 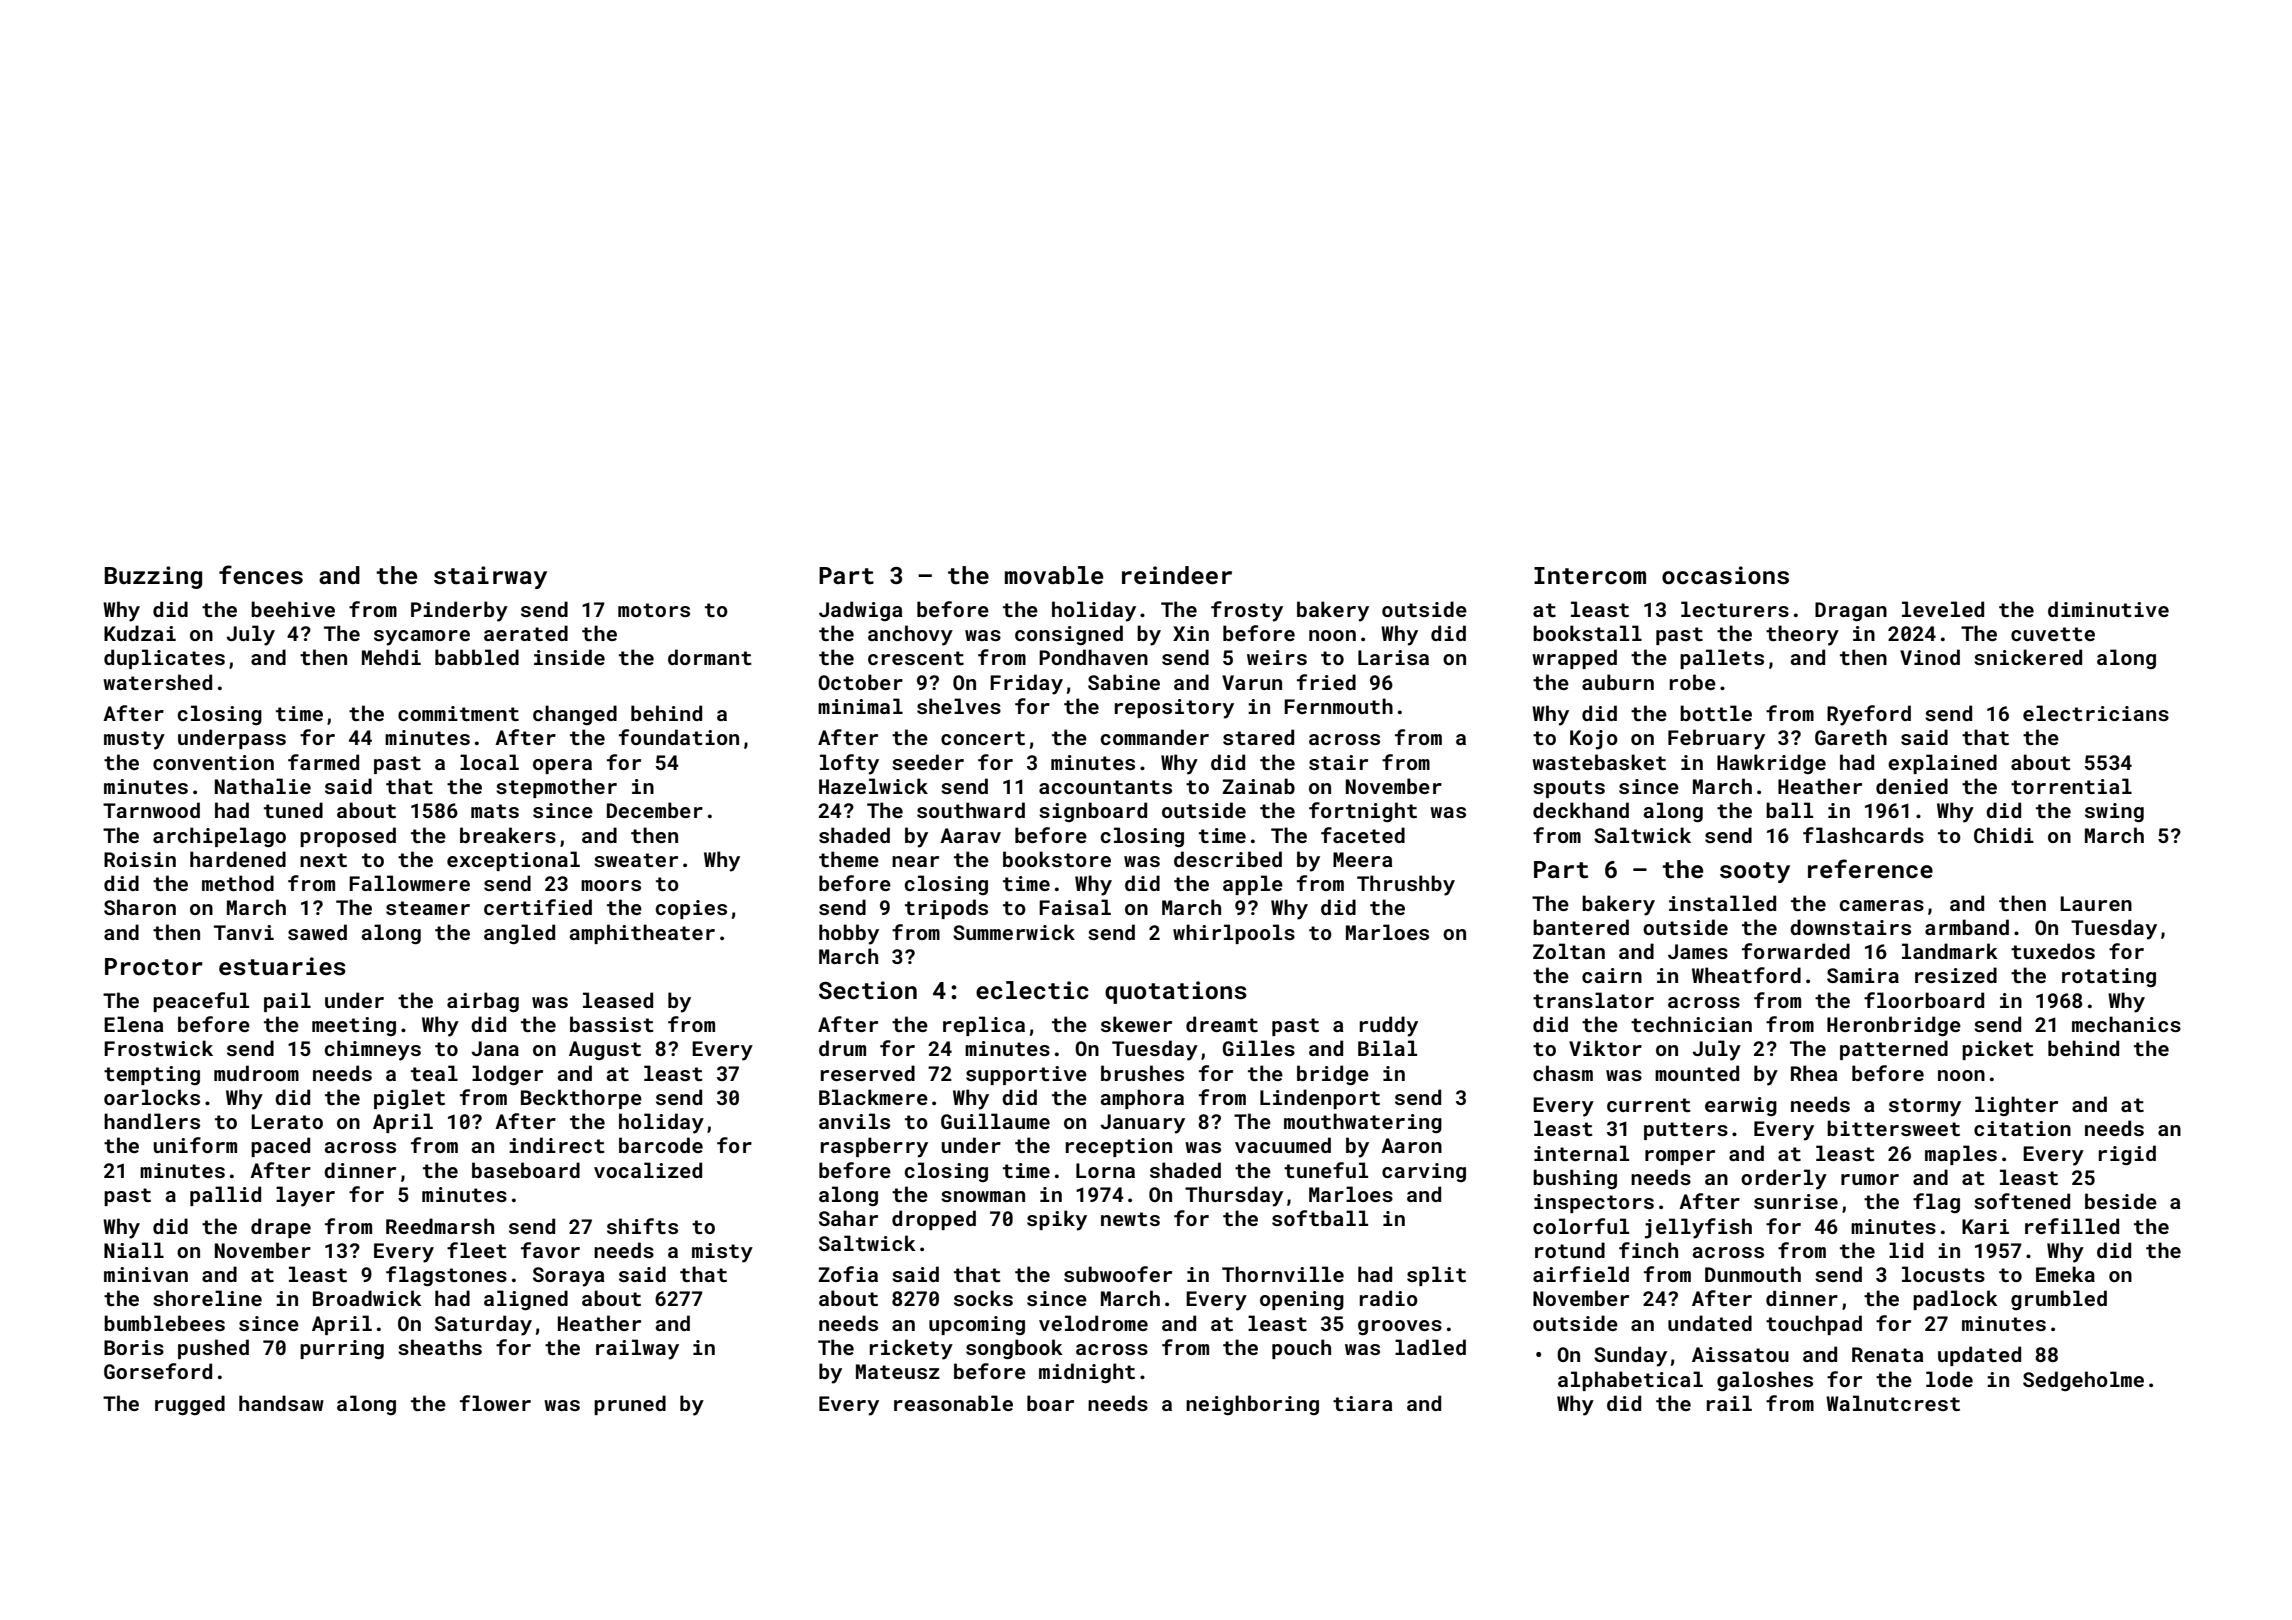 I want to click on handsaw, so click(x=281, y=1403).
